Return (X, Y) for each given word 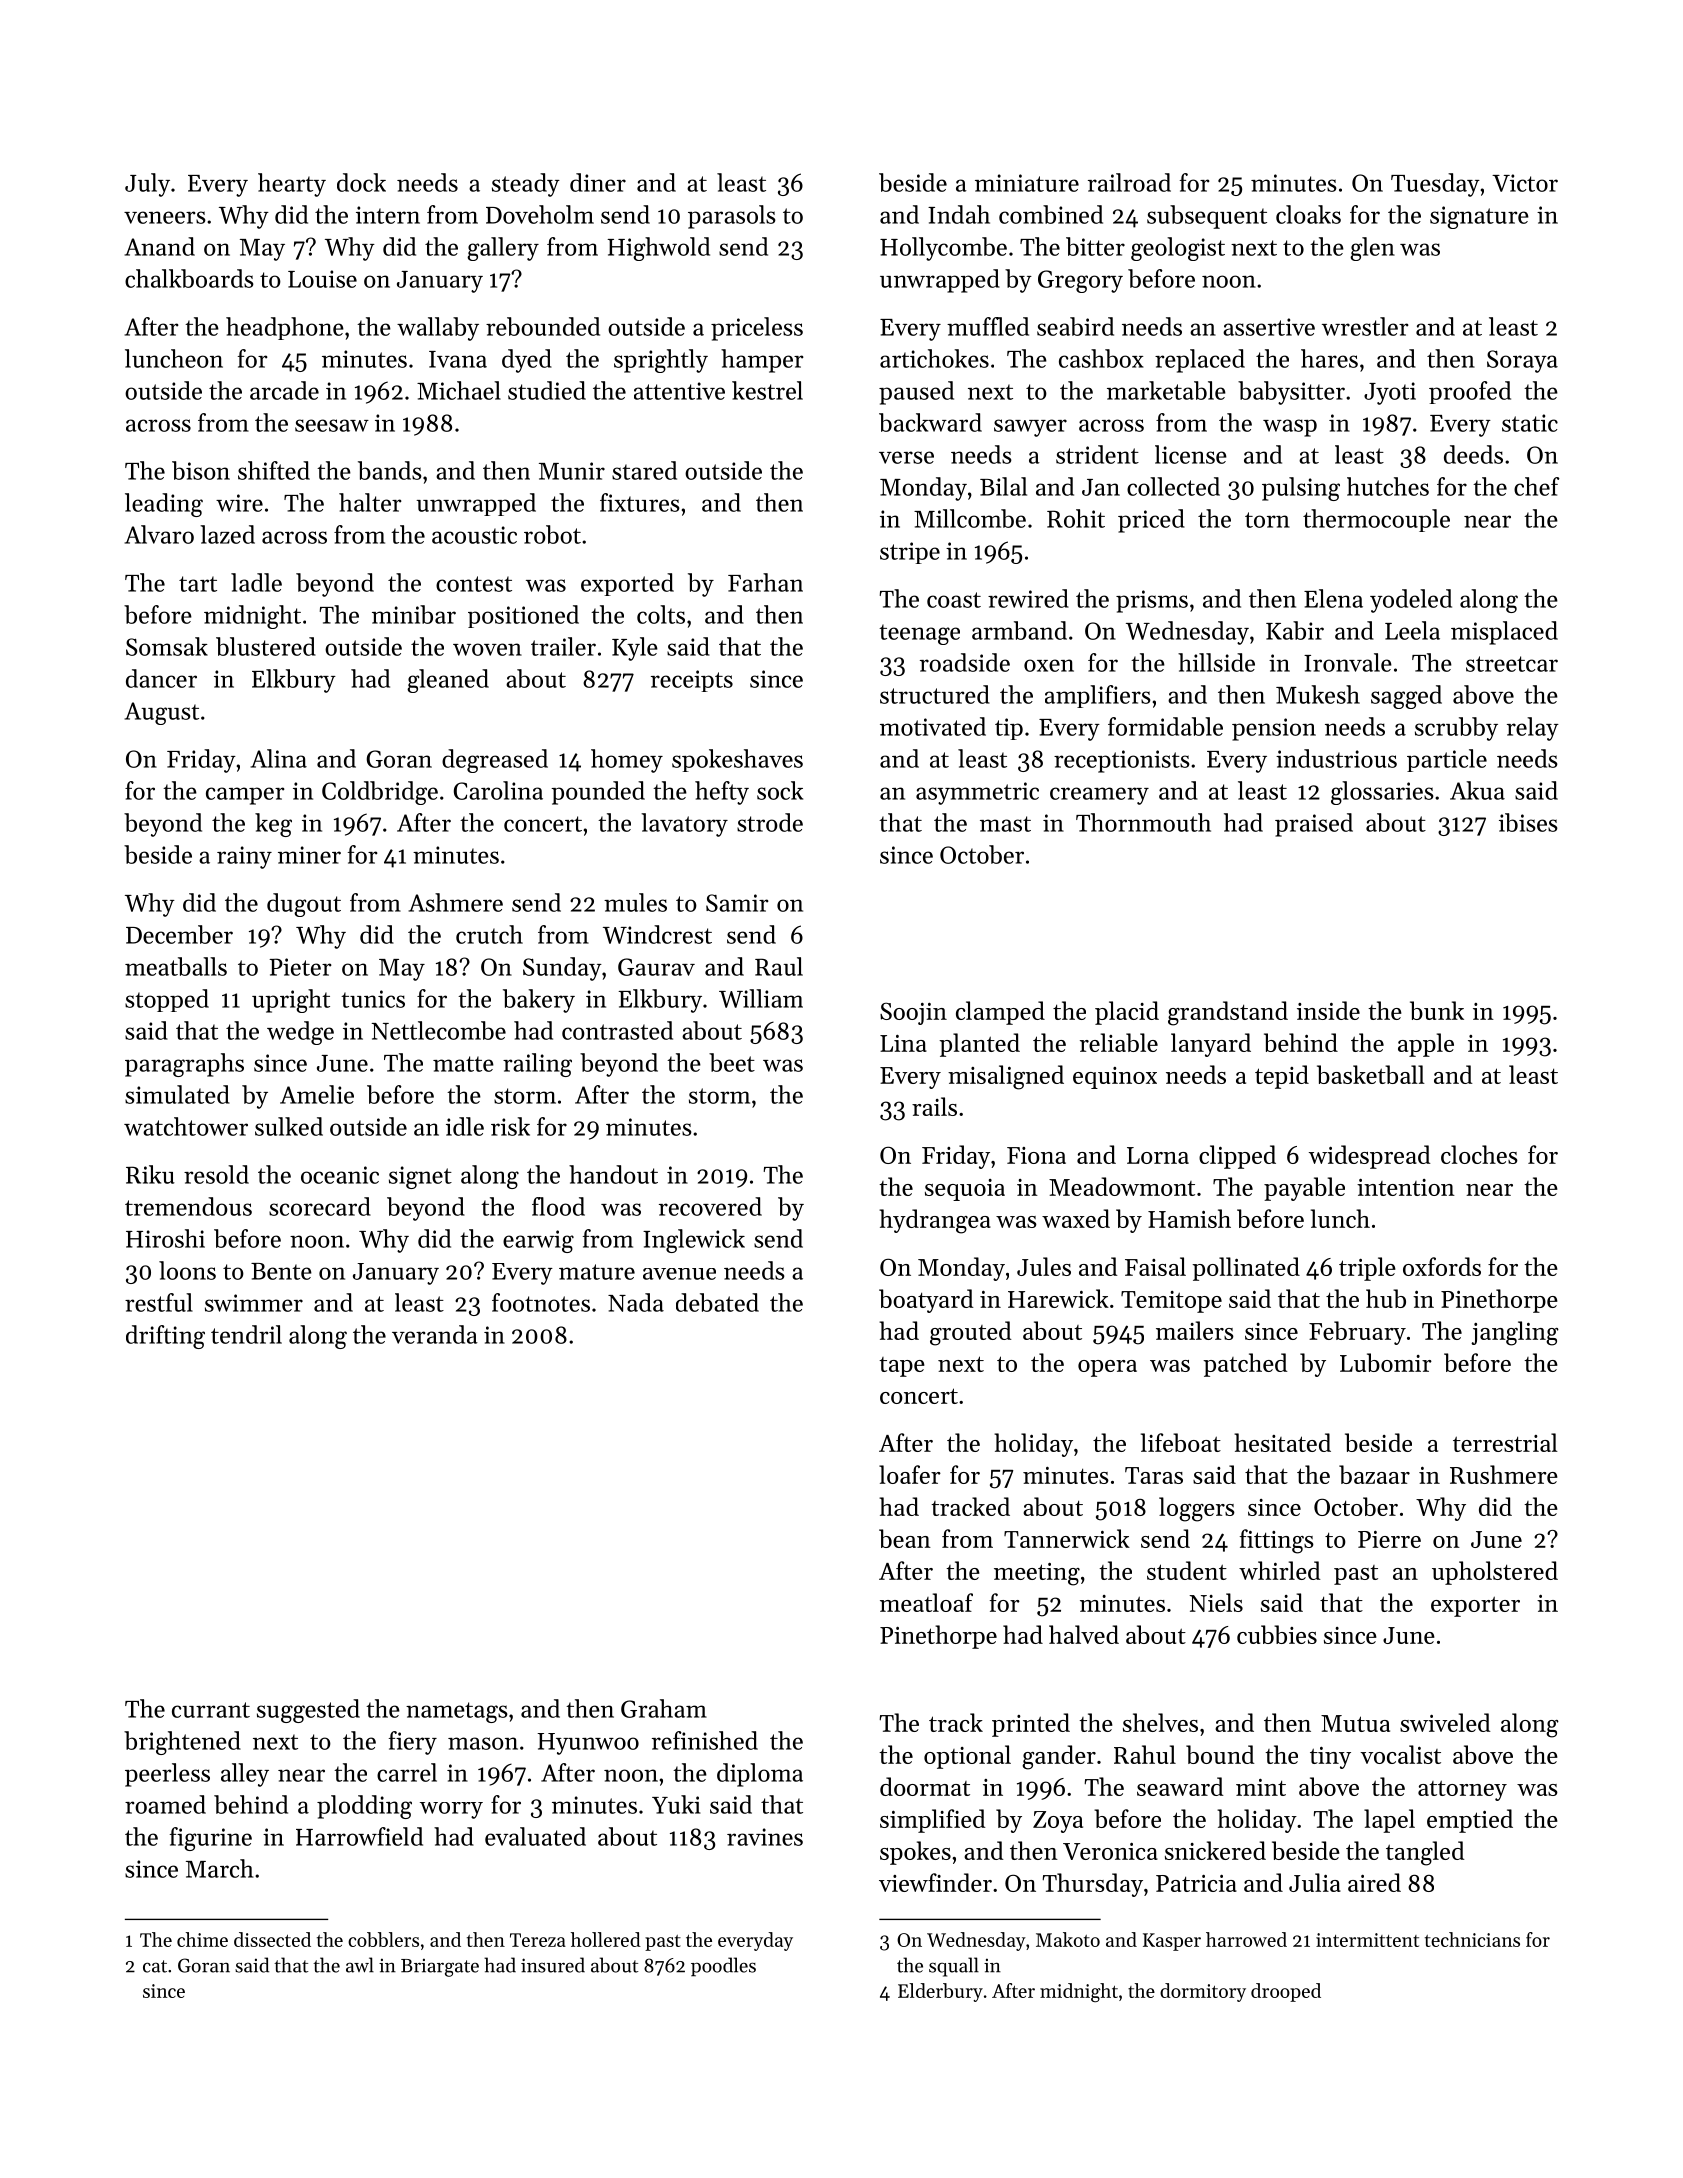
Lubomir (1386, 1362)
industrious (1336, 758)
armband (1019, 630)
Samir (737, 903)
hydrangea (935, 1221)
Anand (159, 246)
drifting (165, 1337)
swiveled (1445, 1722)
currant (211, 1710)
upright (291, 1001)
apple (1426, 1045)
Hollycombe (943, 249)
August (161, 713)
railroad (1129, 182)
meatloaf (926, 1602)
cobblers (383, 1939)
